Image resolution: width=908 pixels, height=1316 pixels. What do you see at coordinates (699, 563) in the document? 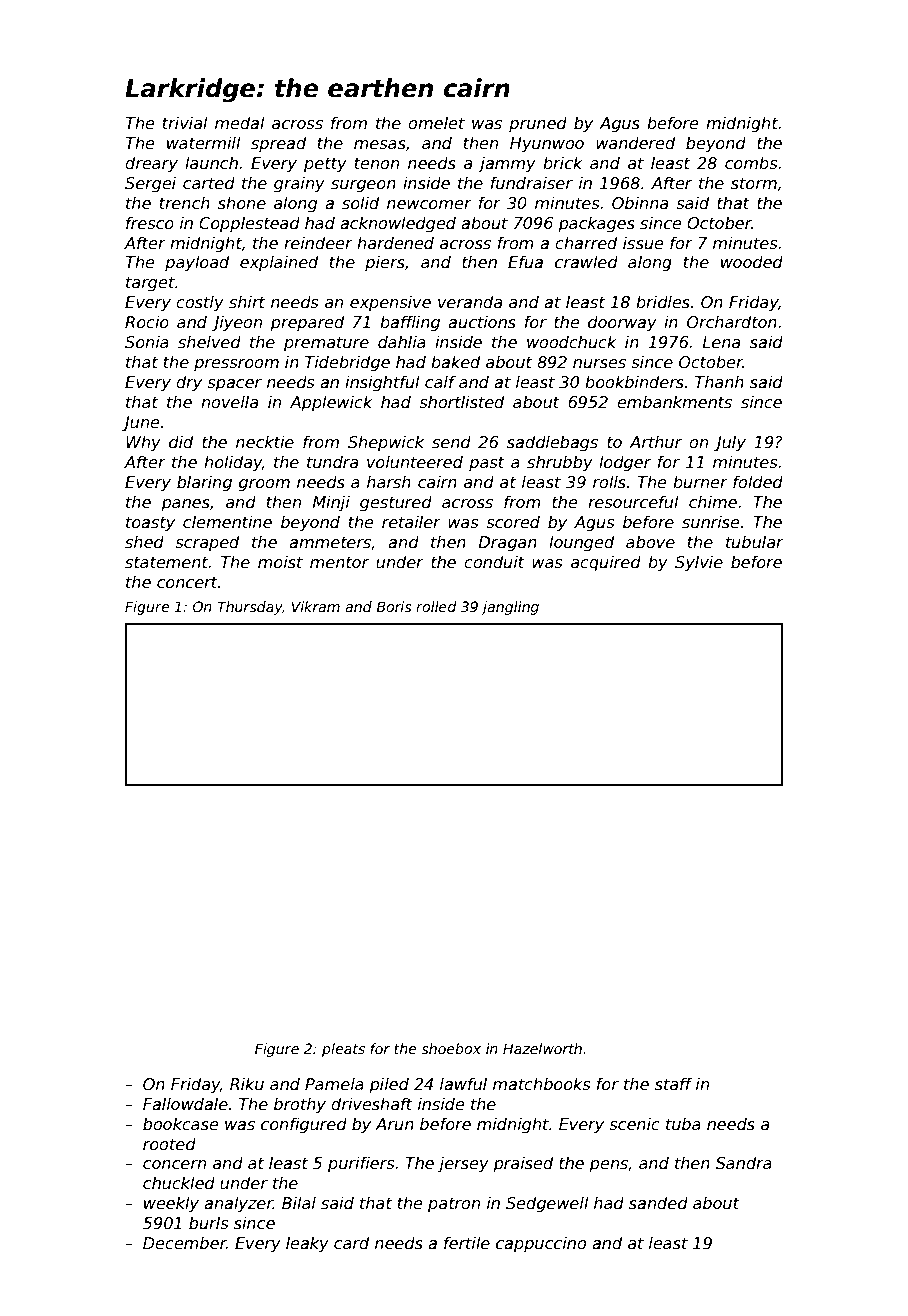
I see `Sylvie` at bounding box center [699, 563].
